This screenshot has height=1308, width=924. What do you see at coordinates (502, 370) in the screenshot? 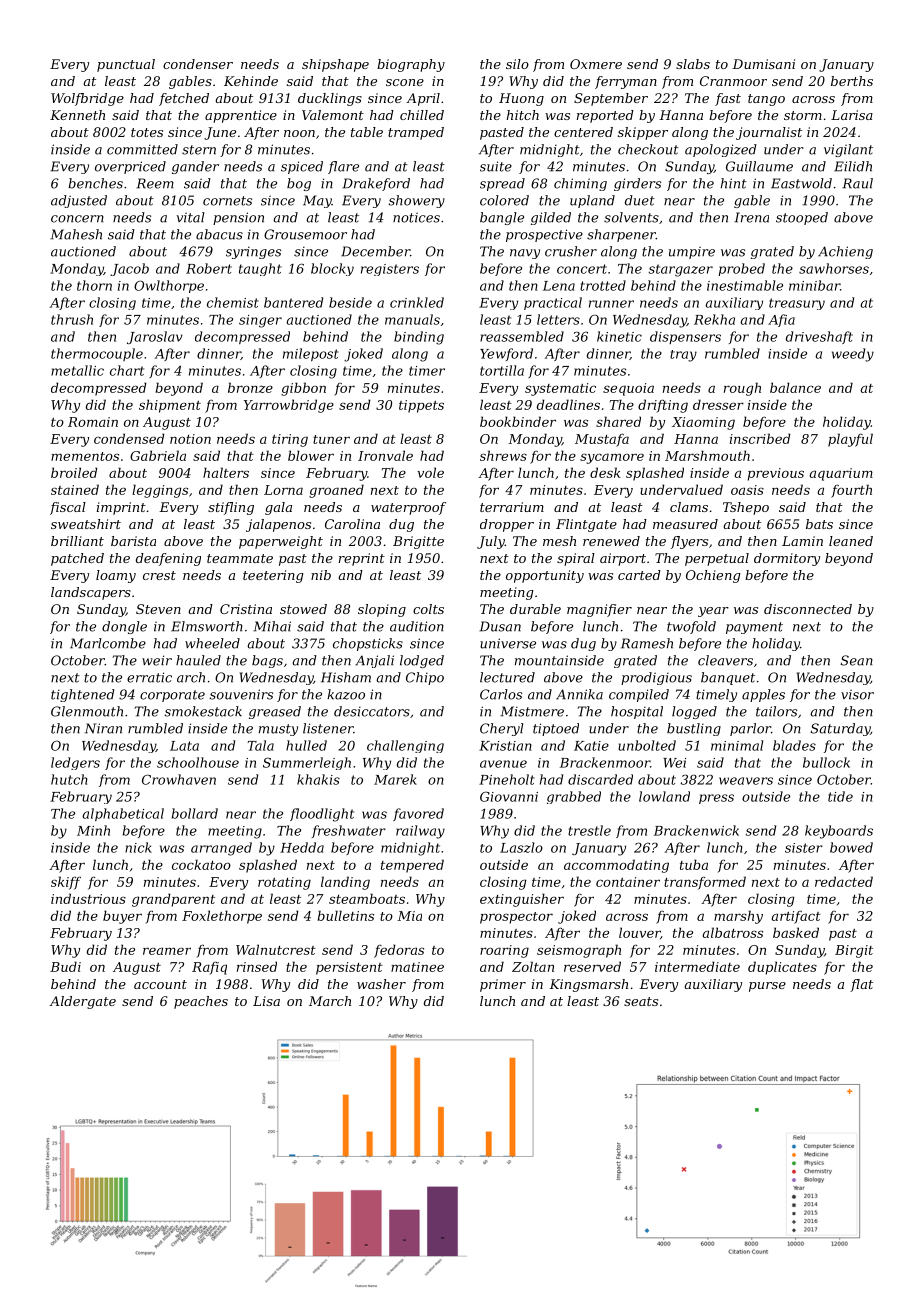
I see `tortilla` at bounding box center [502, 370].
